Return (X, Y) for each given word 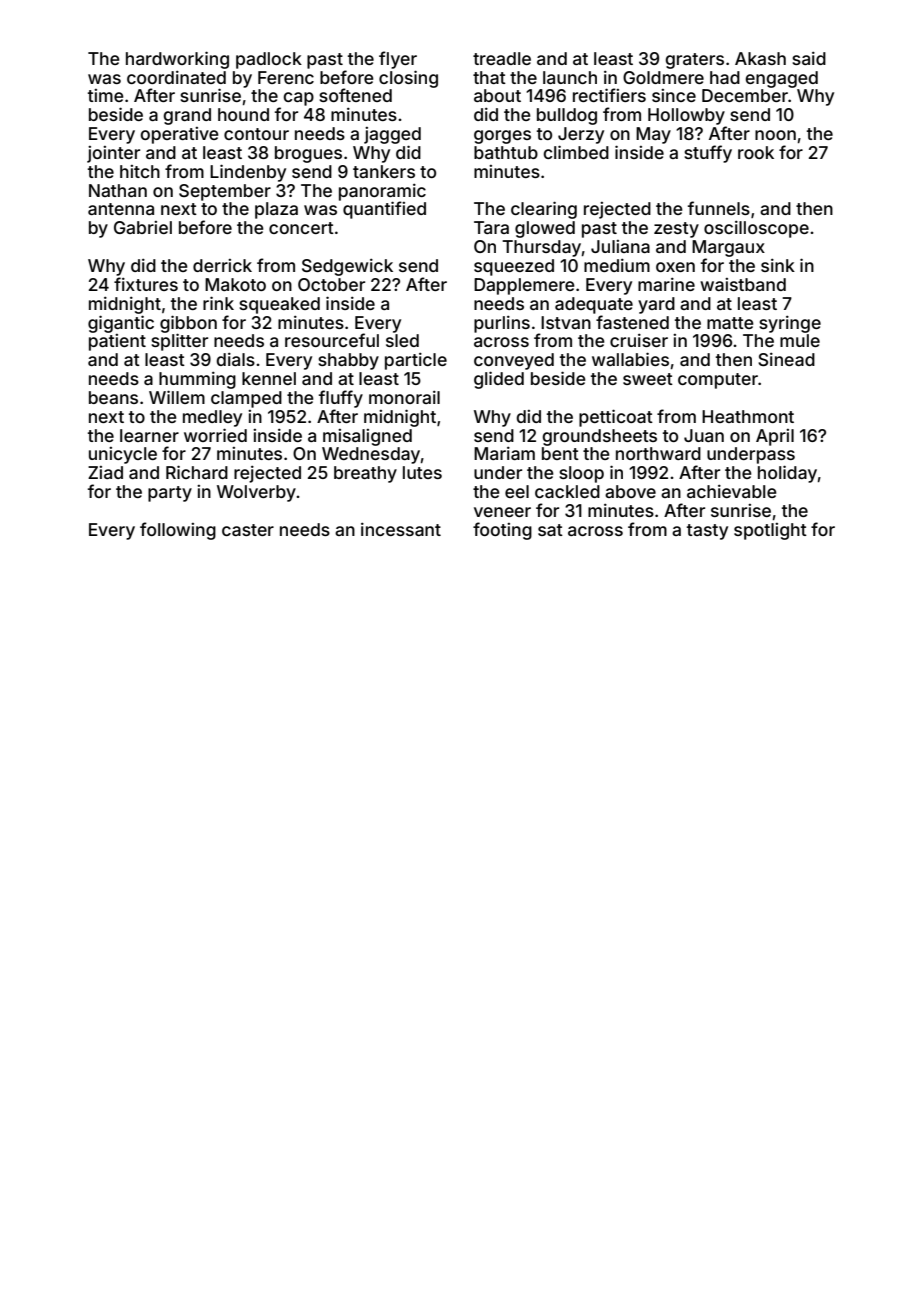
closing (408, 79)
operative (179, 135)
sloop (581, 474)
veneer (502, 512)
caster (248, 530)
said (809, 58)
